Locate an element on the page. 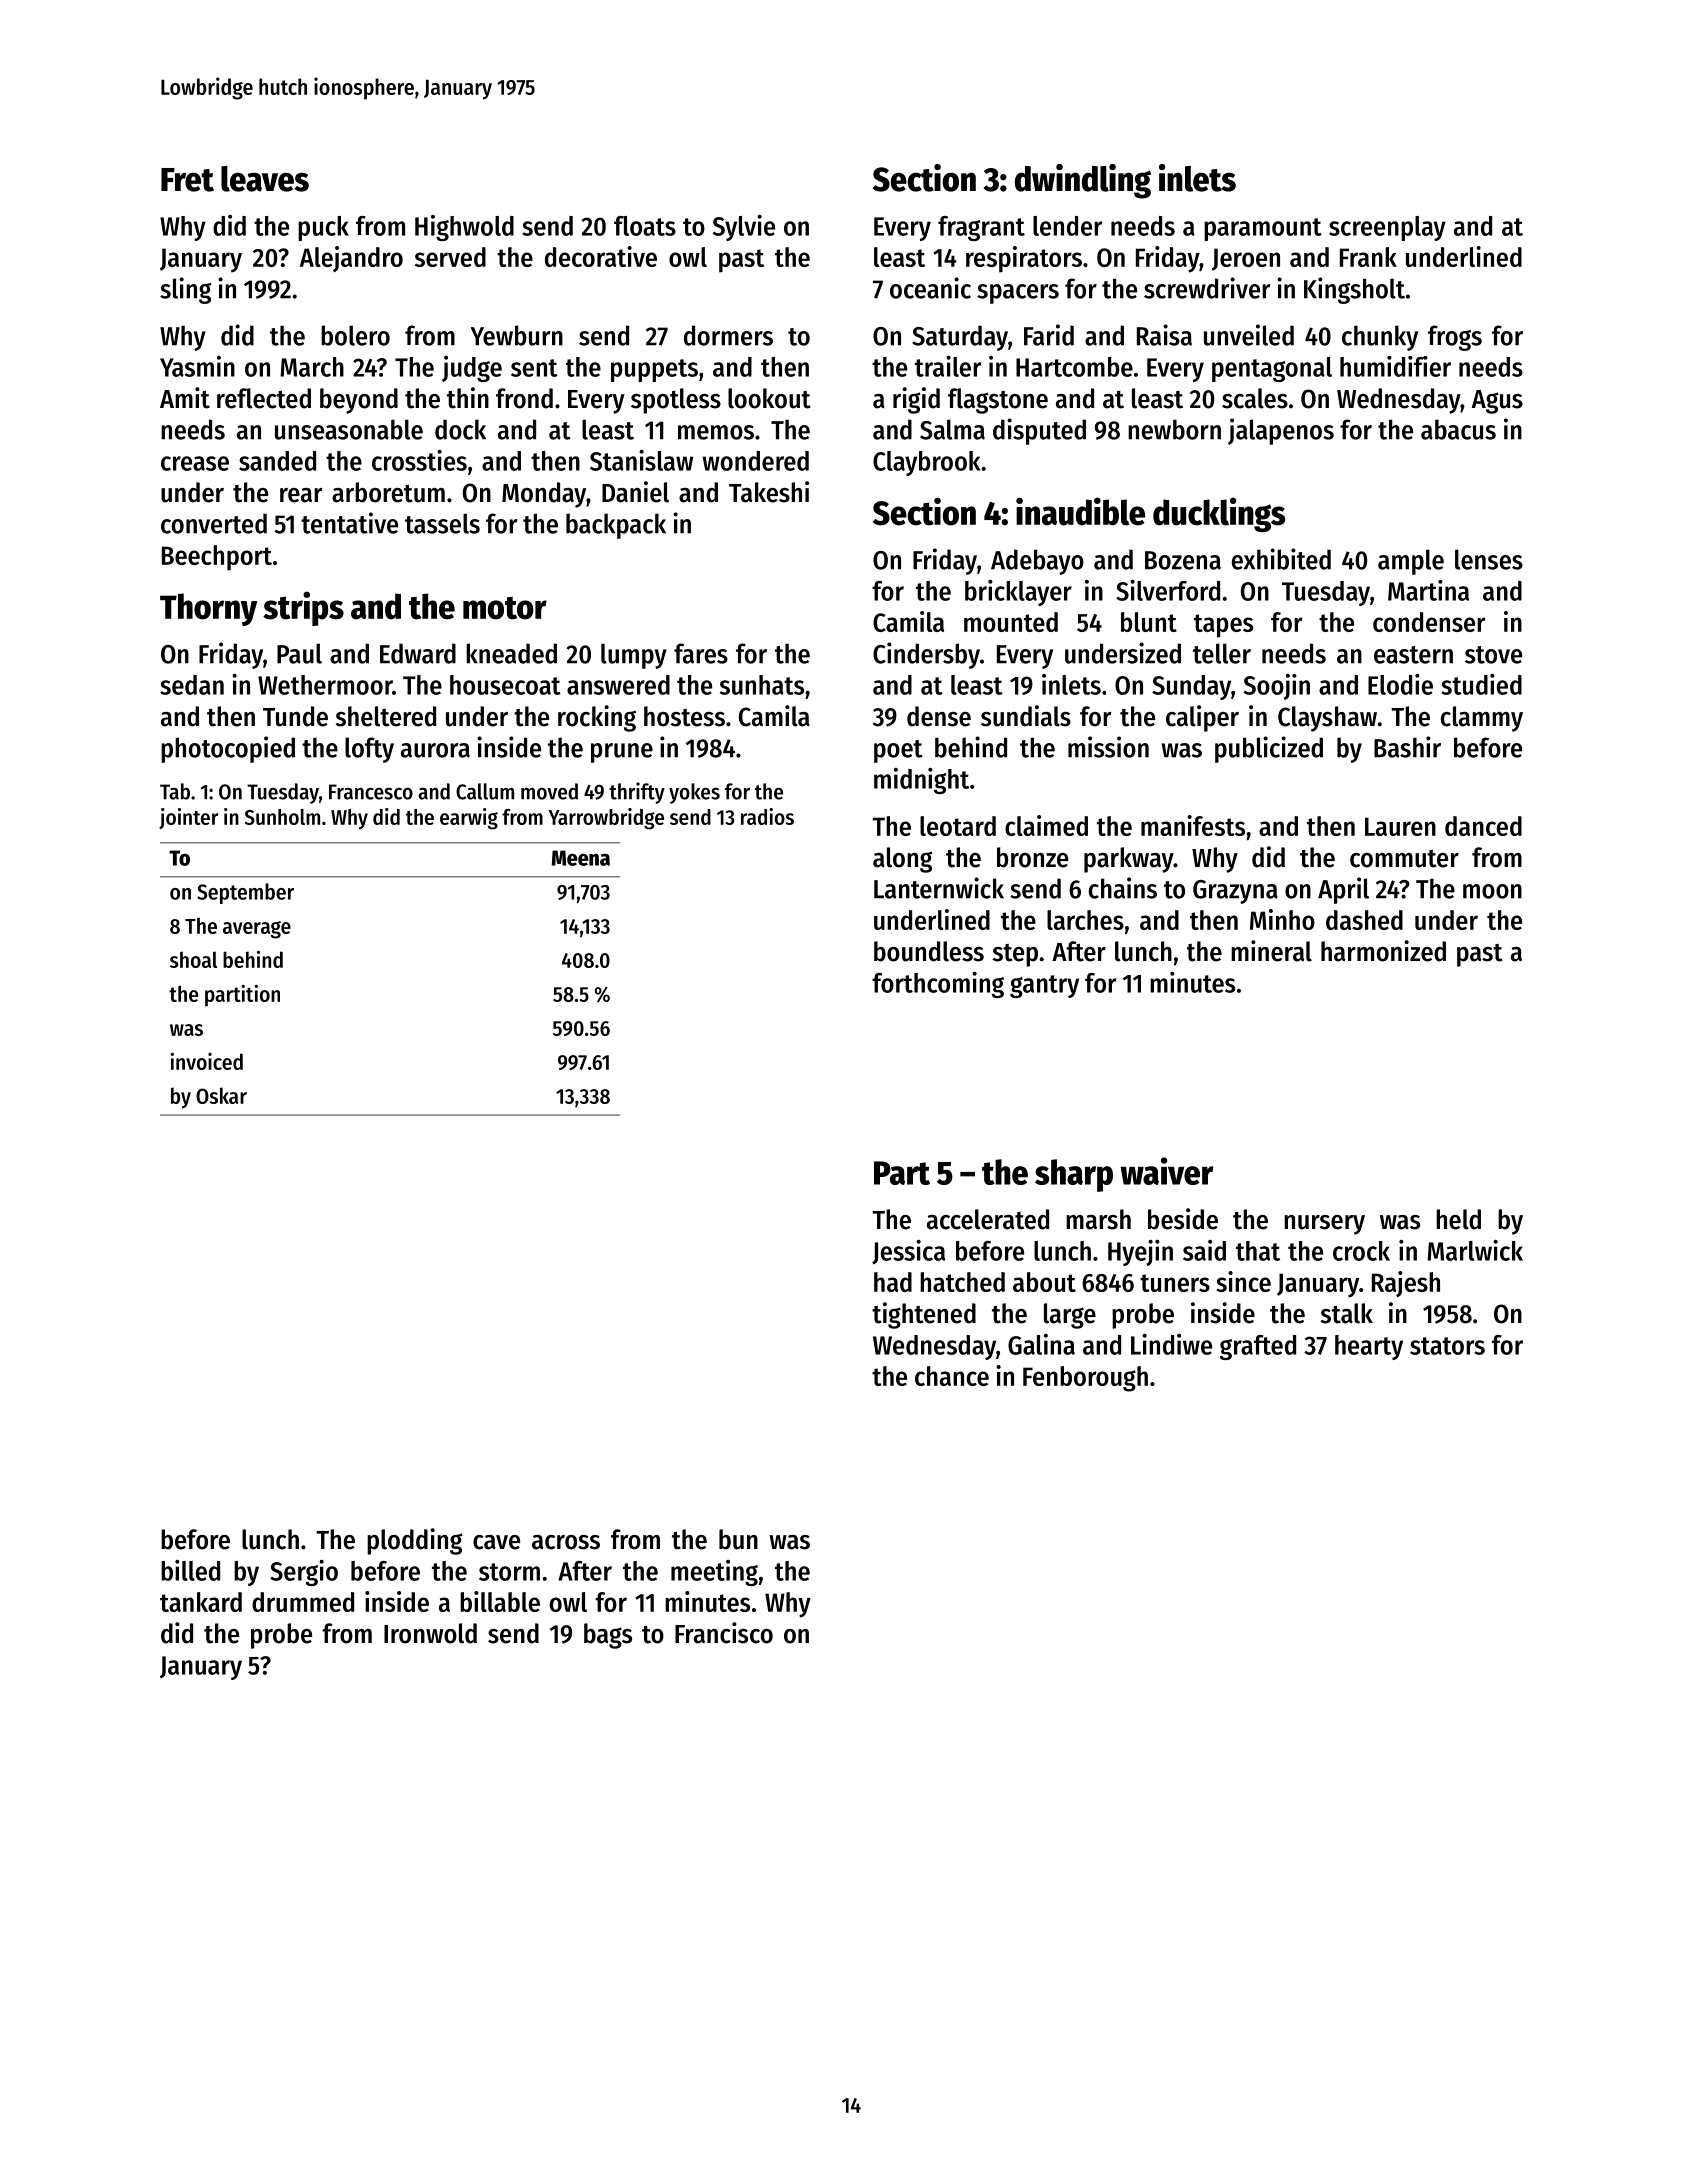  Francisco is located at coordinates (724, 1633).
